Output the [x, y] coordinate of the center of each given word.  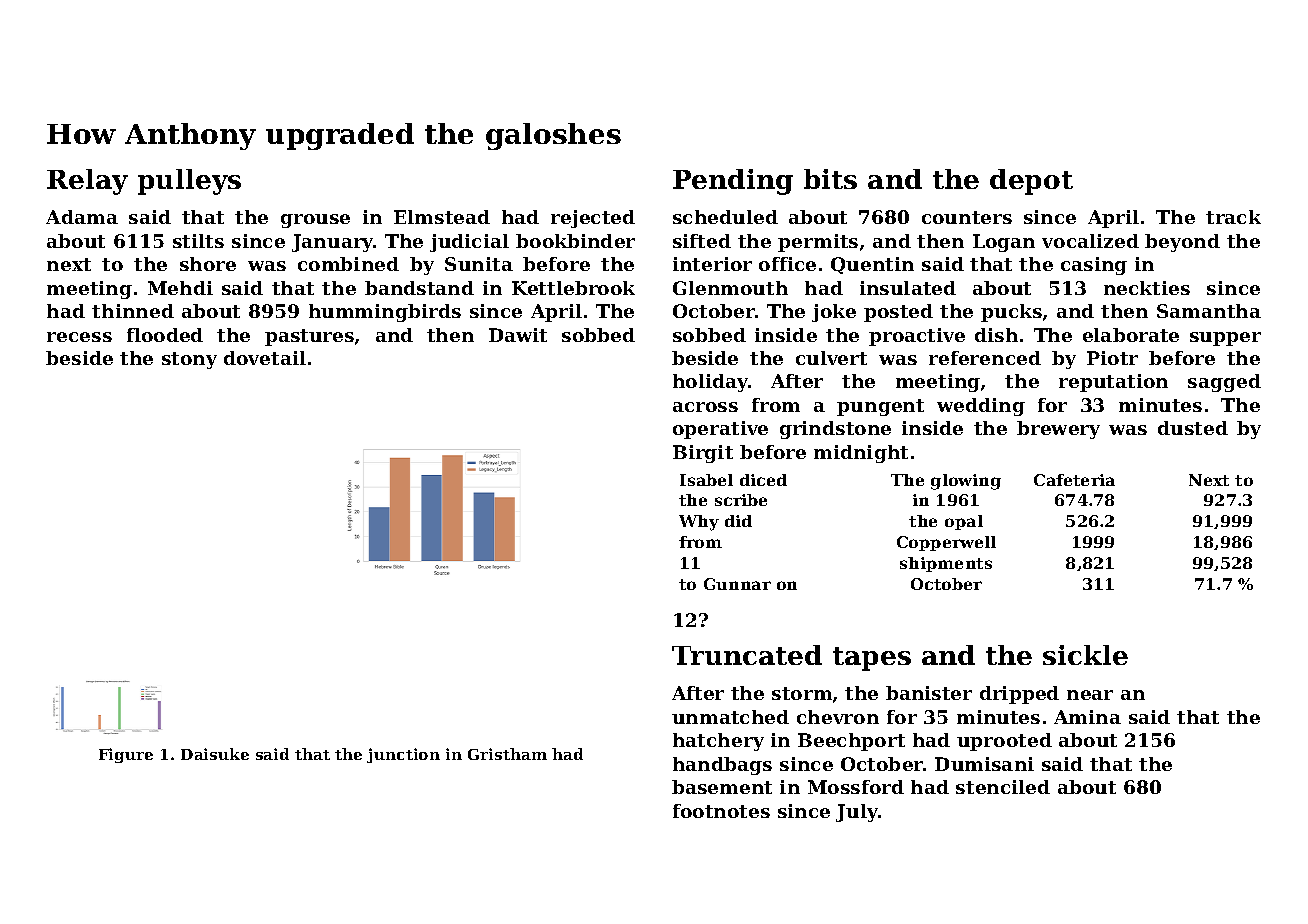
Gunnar [737, 584]
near [1090, 695]
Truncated [747, 655]
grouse [315, 221]
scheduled [725, 217]
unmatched [730, 717]
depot [1031, 182]
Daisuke [215, 754]
